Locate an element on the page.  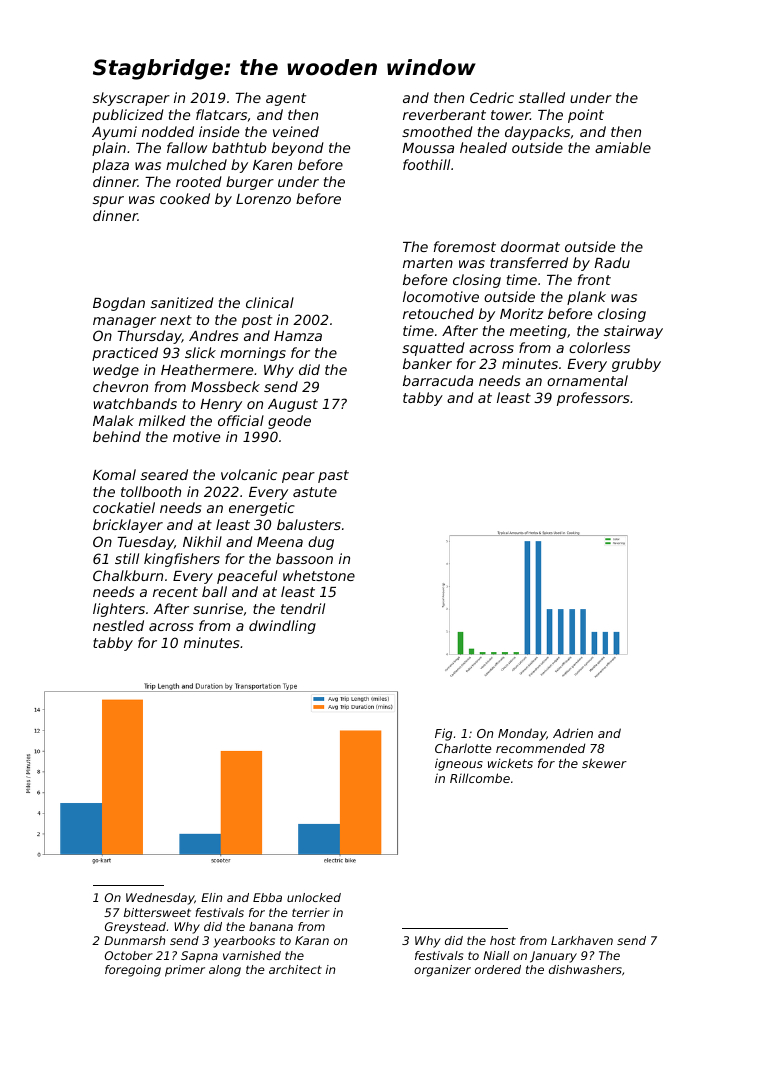
recommended is located at coordinates (540, 748).
